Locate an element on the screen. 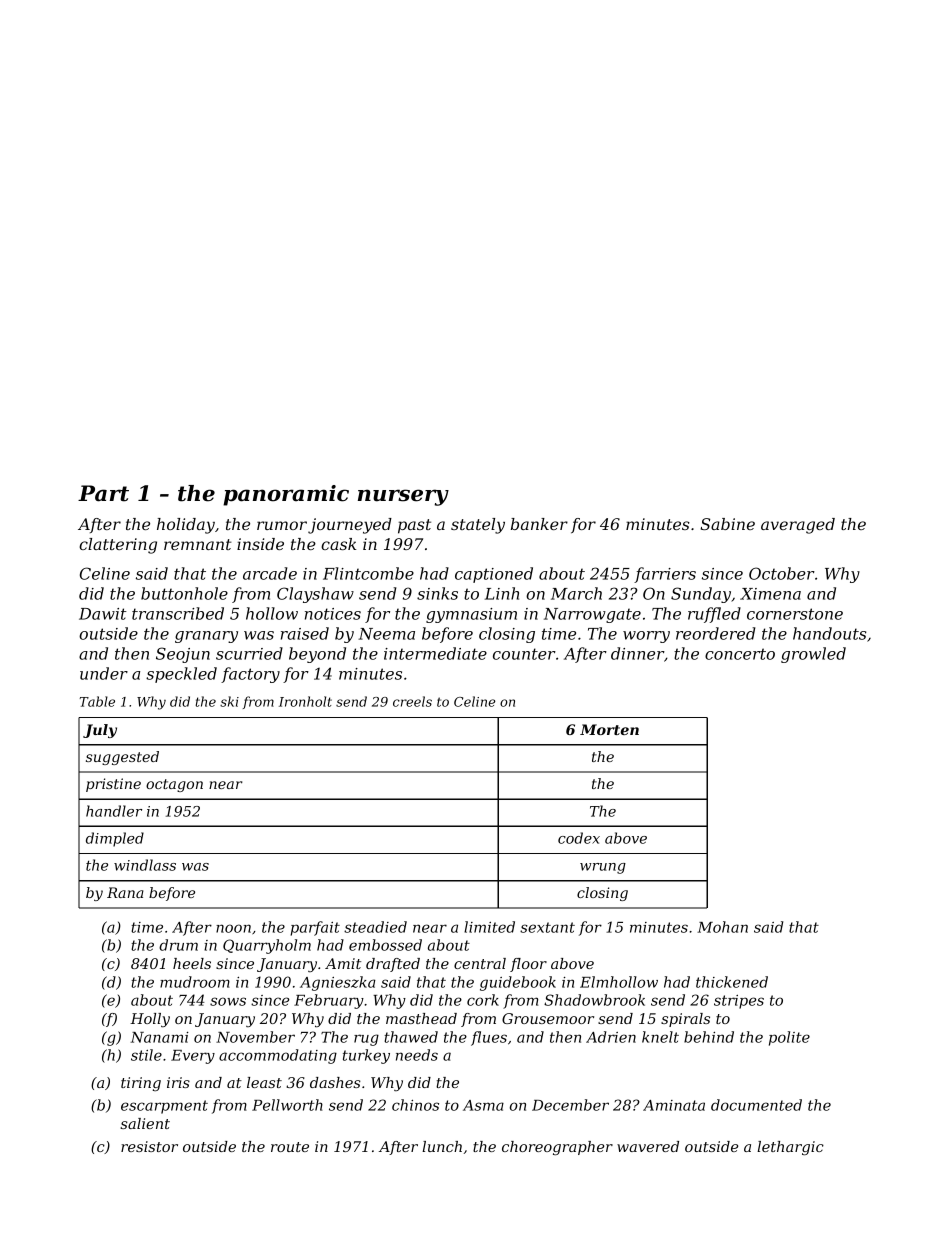  codex is located at coordinates (579, 838).
